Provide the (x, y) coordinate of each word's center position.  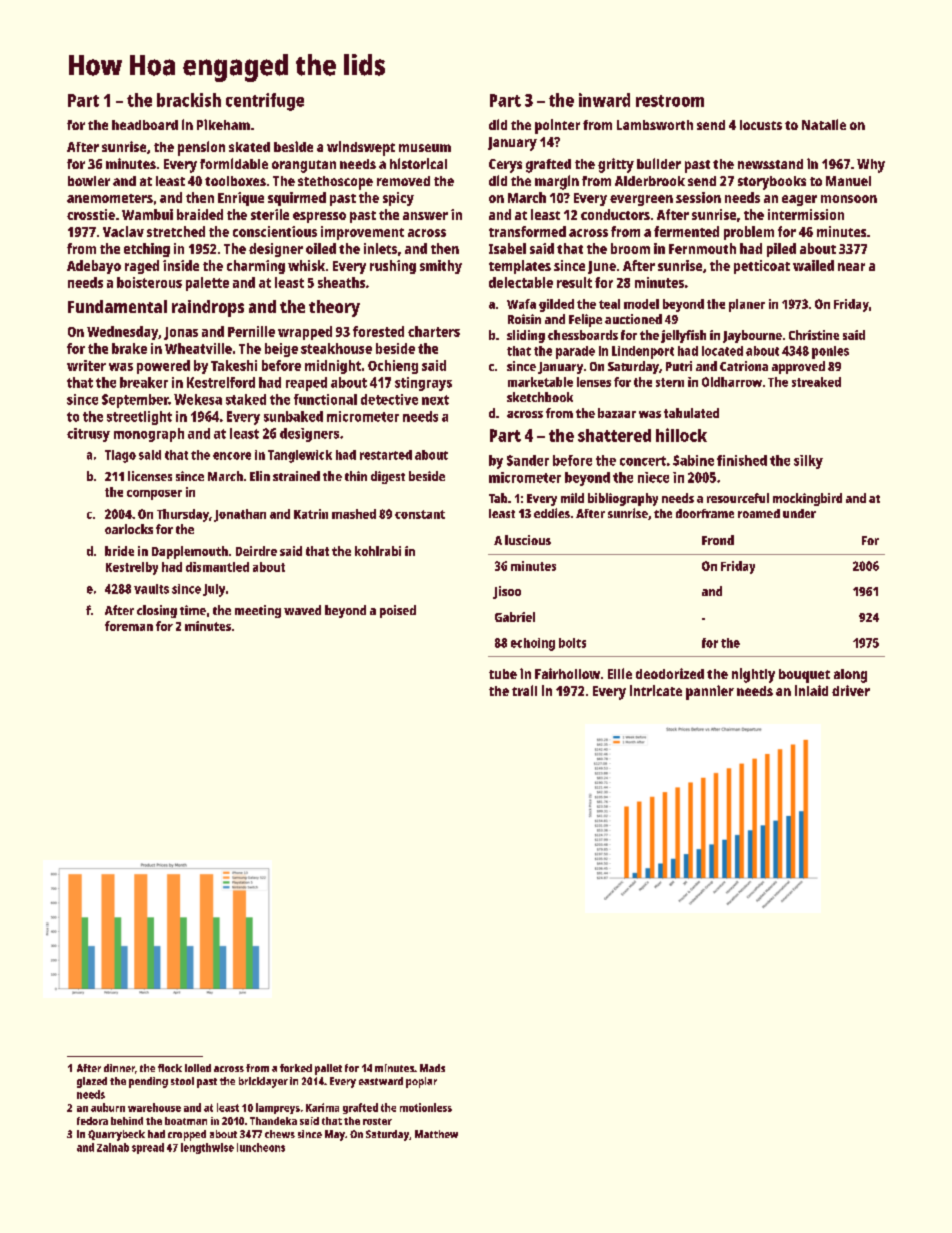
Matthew (436, 1134)
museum (425, 148)
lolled (198, 1068)
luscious (528, 540)
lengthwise (207, 1148)
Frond (718, 540)
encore (232, 456)
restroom (670, 101)
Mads (432, 1068)
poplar (421, 1082)
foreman (129, 626)
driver (851, 690)
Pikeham (223, 124)
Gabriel (515, 617)
